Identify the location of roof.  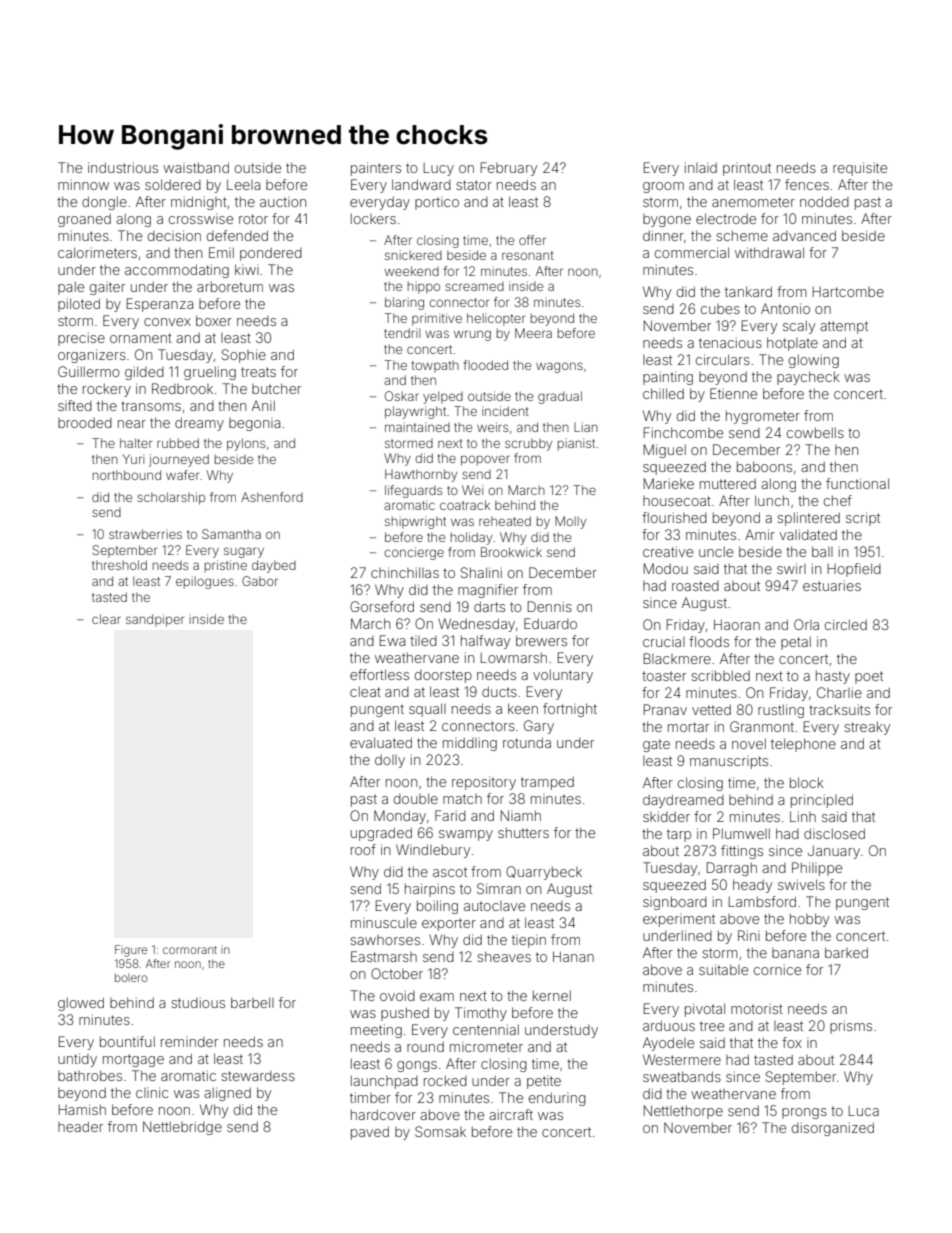
(363, 849).
